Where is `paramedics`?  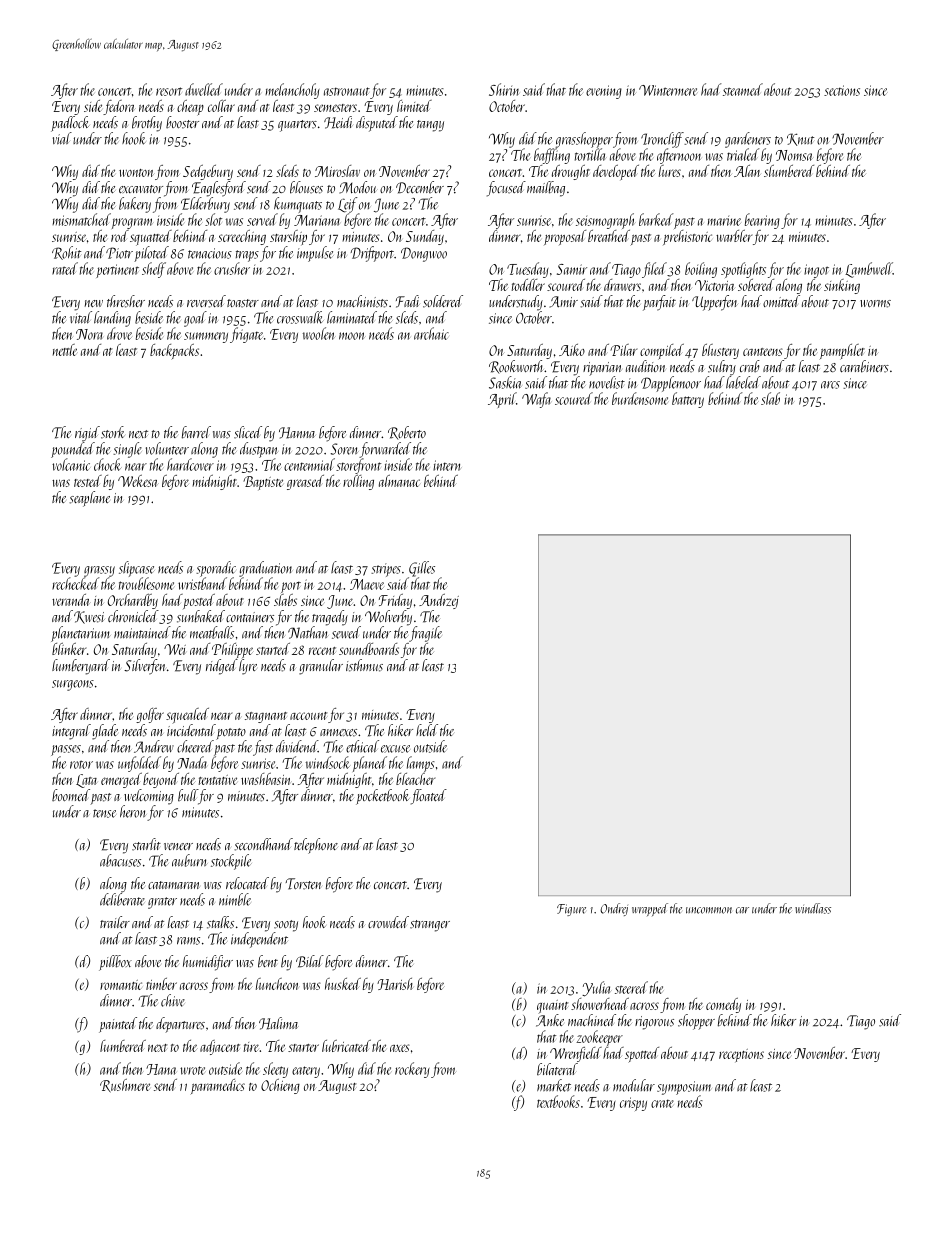 paramedics is located at coordinates (217, 1087).
